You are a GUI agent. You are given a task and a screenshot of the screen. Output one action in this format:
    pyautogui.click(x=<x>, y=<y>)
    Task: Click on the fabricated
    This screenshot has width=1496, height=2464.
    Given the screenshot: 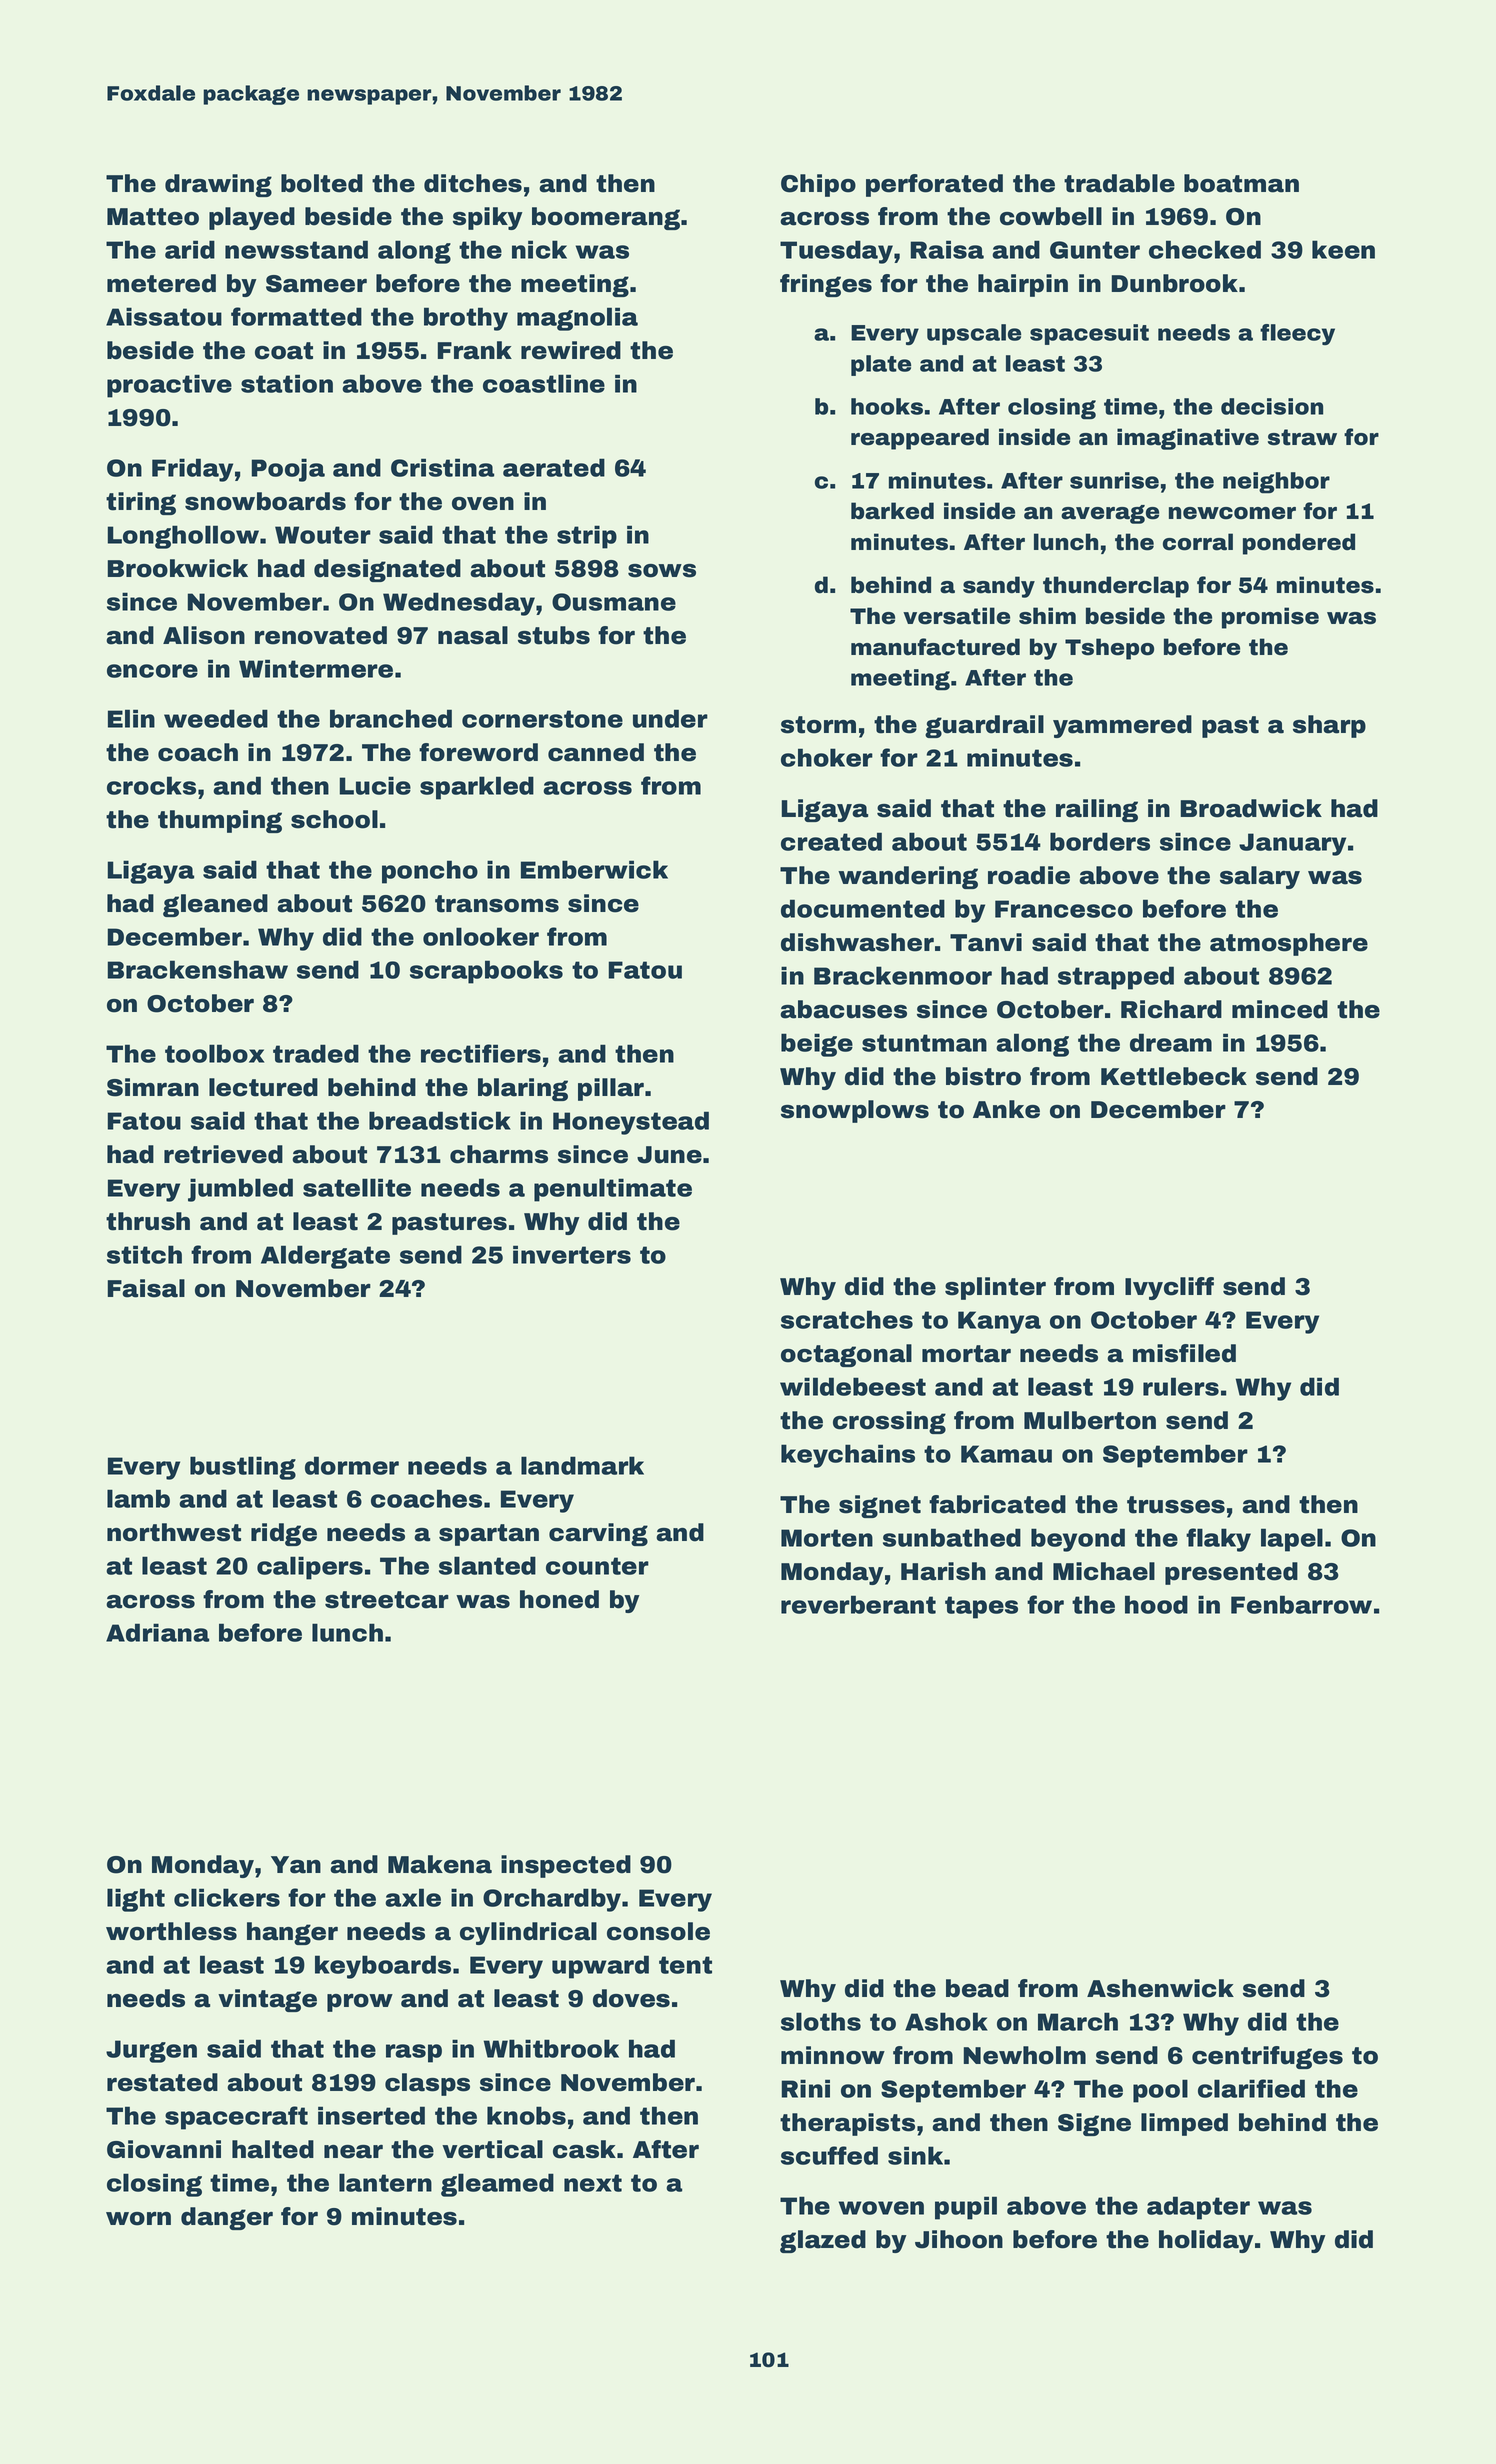 What is the action you would take?
    pyautogui.click(x=997, y=1504)
